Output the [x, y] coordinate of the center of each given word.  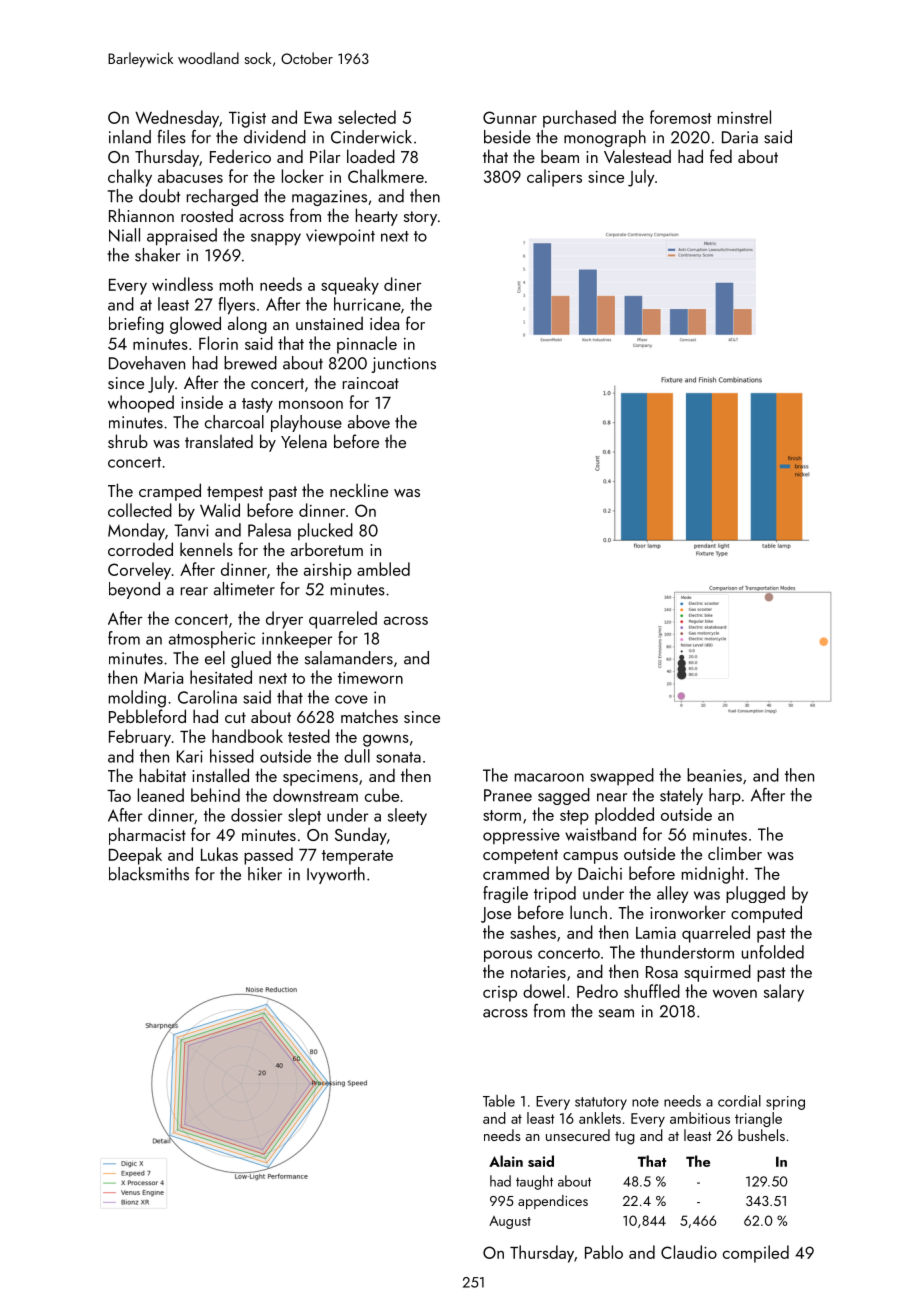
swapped [622, 776]
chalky [130, 178]
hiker [265, 874]
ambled [383, 569]
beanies [714, 775]
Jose [496, 915]
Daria [740, 137]
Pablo [604, 1252]
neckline [359, 490]
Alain [506, 1161]
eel [215, 658]
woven [735, 994]
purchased [579, 119]
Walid [220, 510]
